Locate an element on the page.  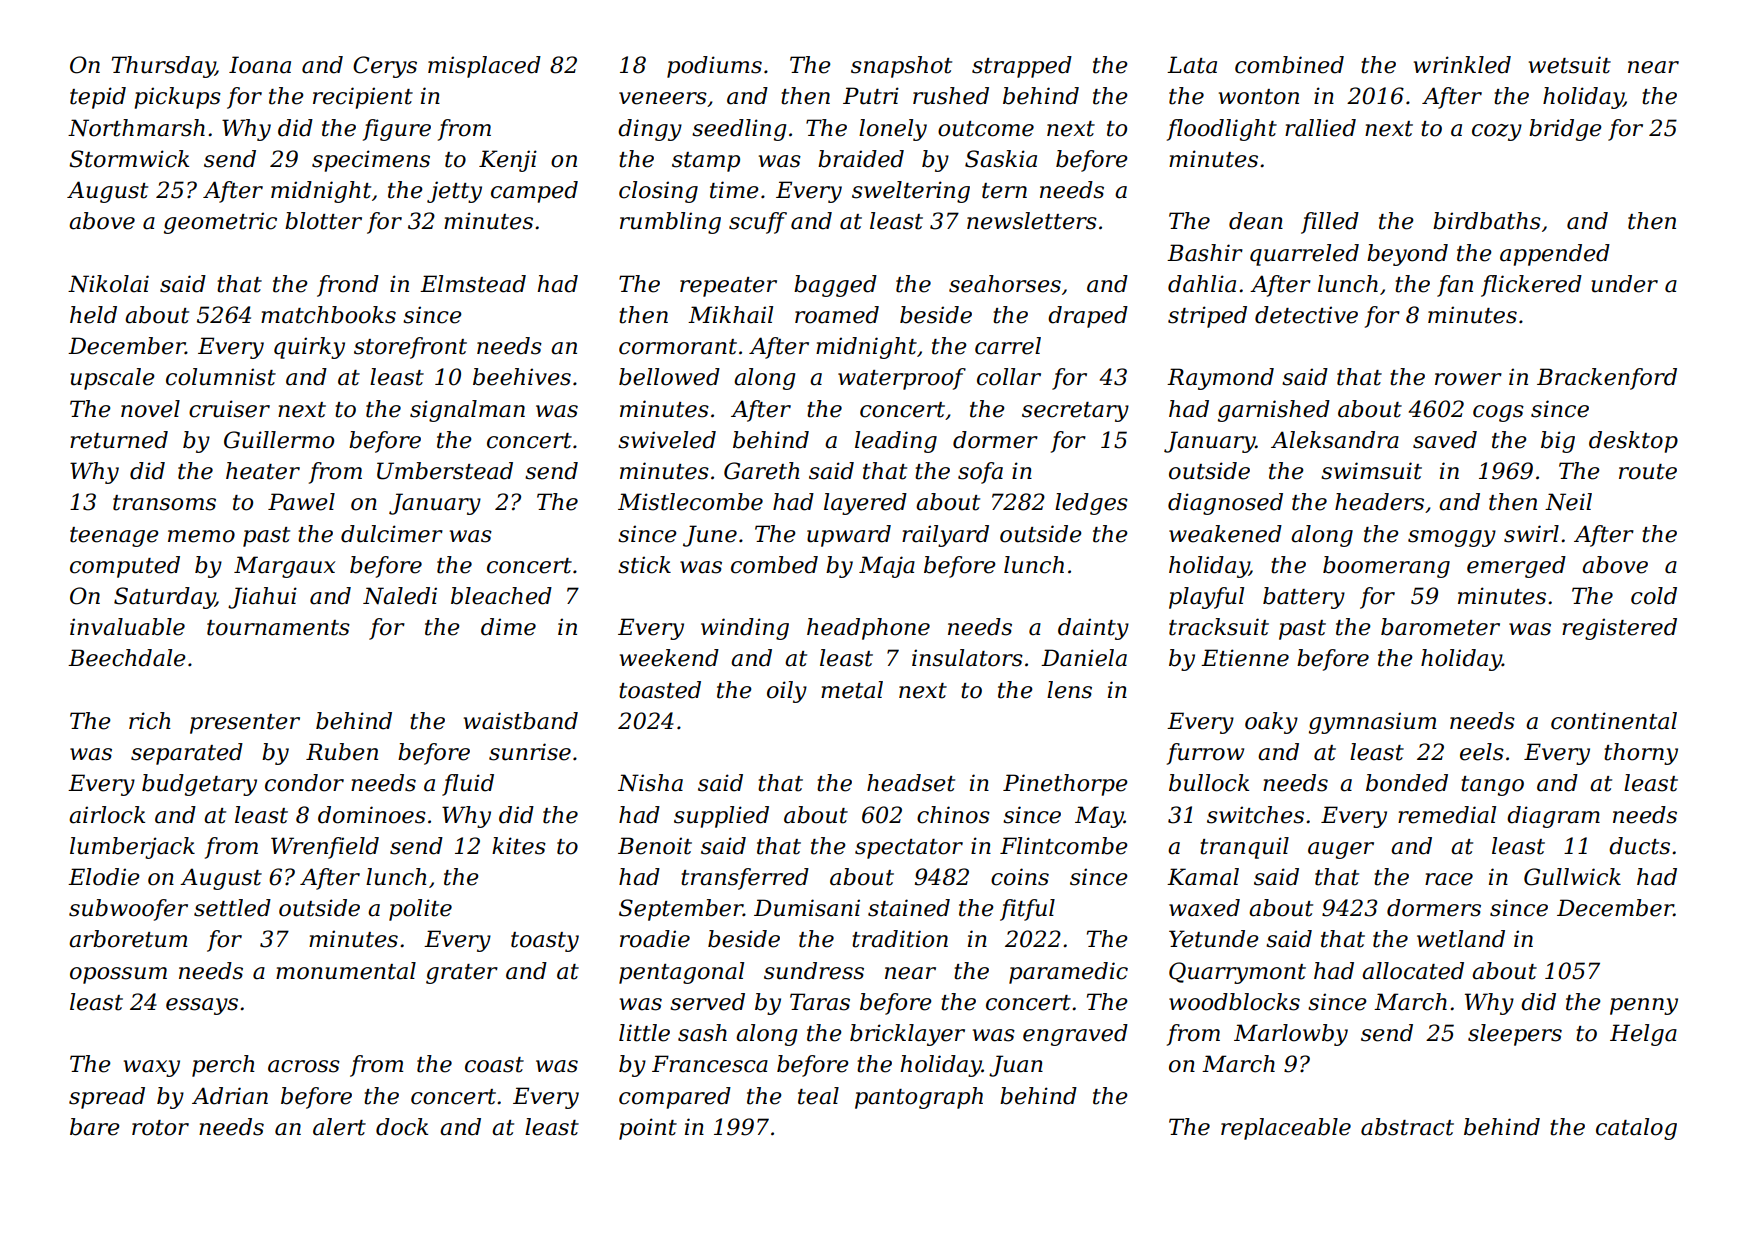
appended is located at coordinates (1555, 255).
